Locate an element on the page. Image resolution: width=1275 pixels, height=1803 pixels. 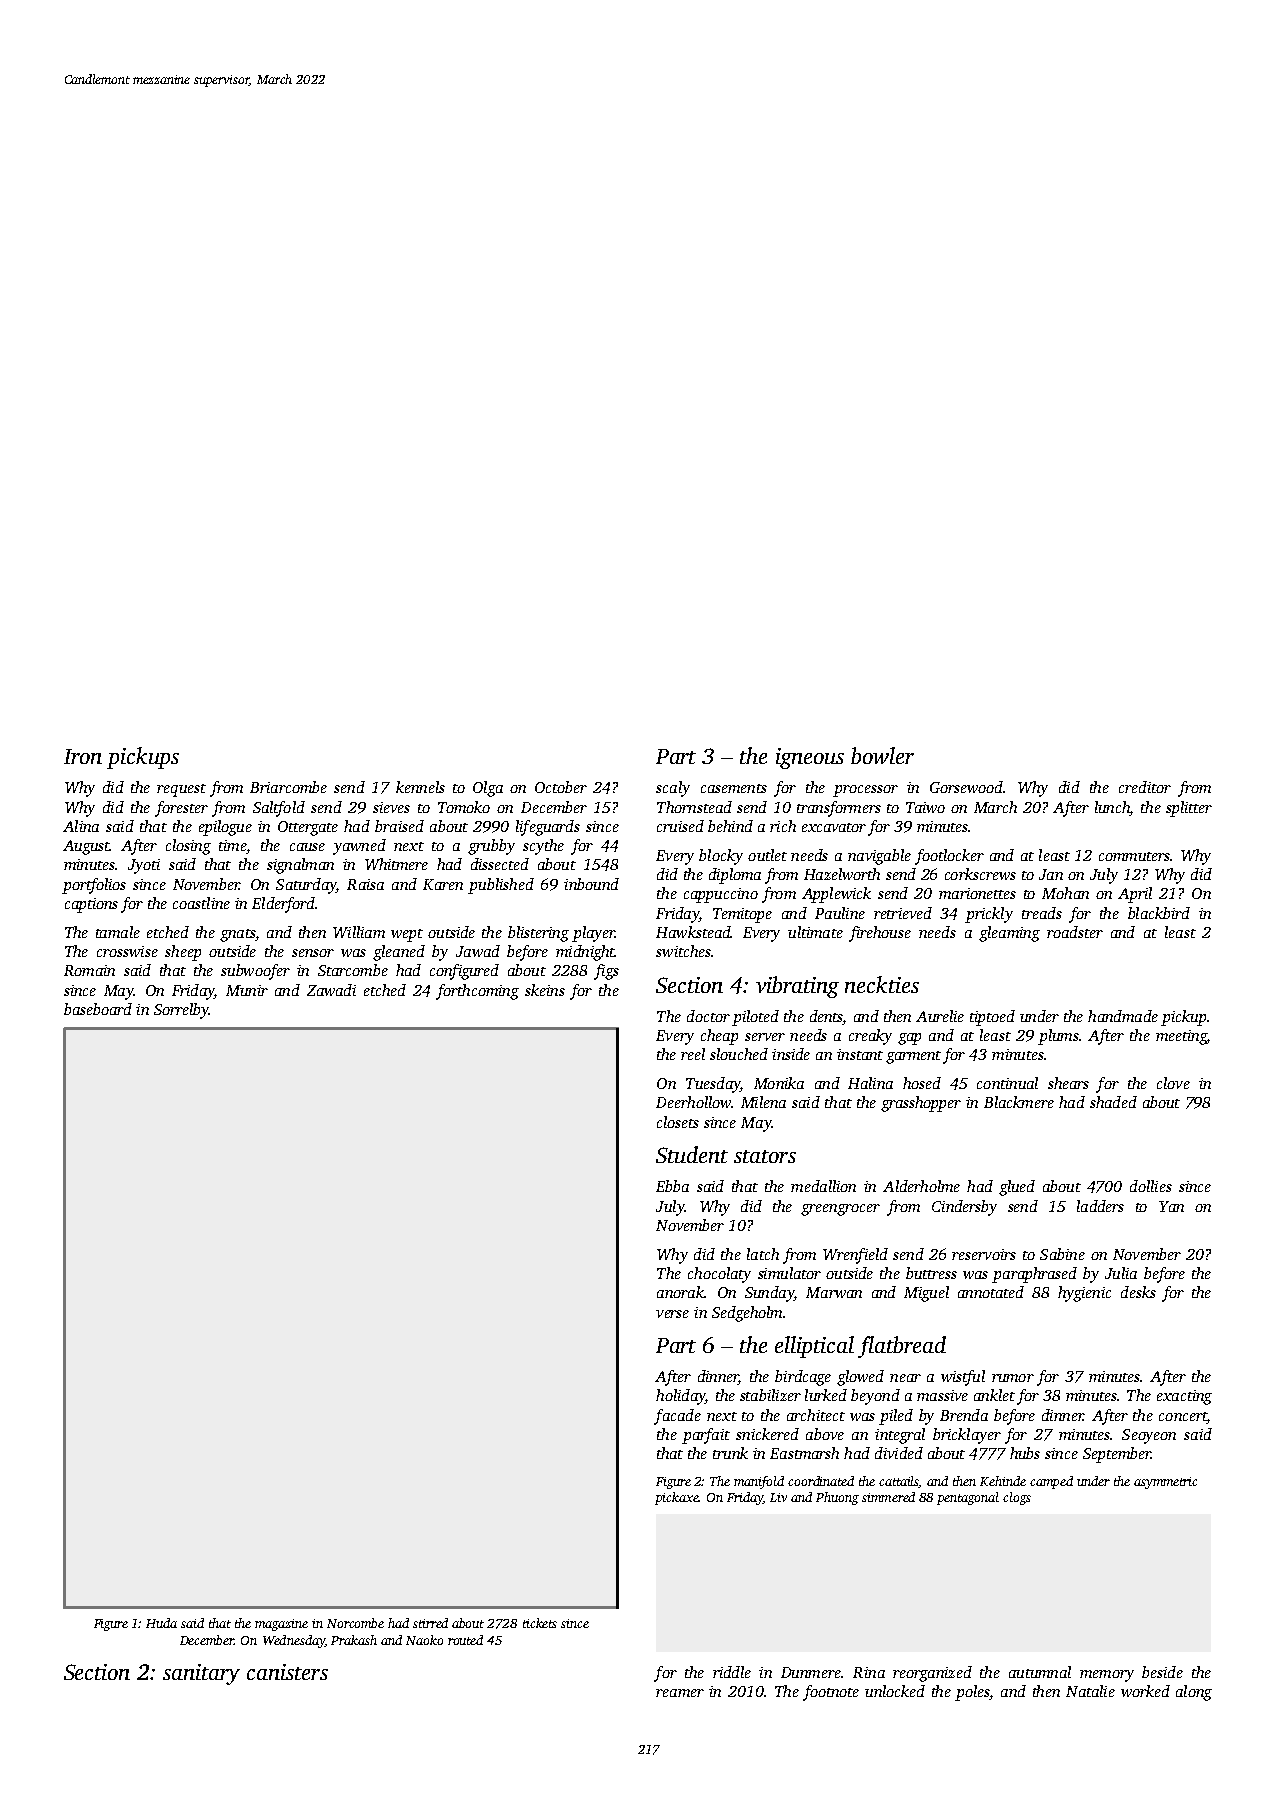
rumor is located at coordinates (1013, 1378).
